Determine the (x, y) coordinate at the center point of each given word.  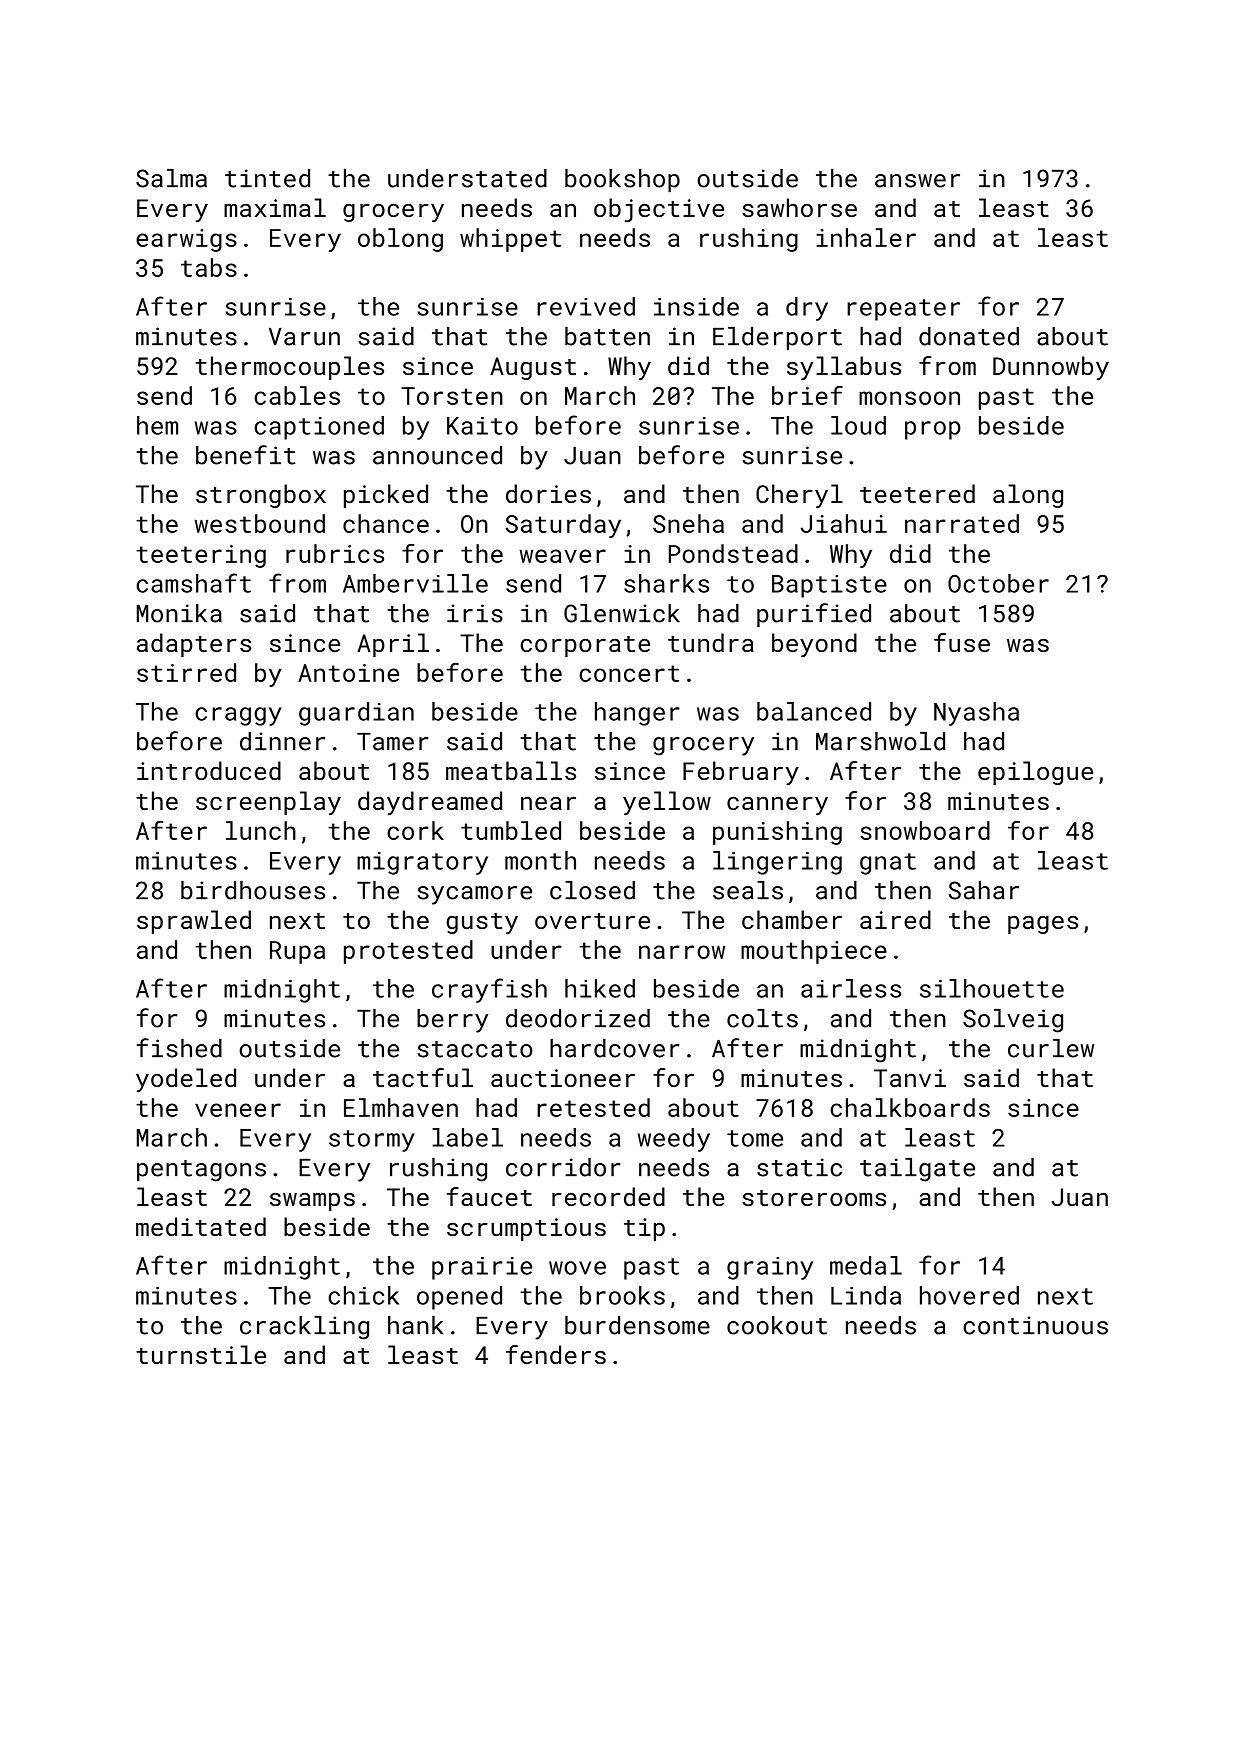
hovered (969, 1295)
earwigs (186, 240)
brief (807, 395)
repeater (903, 310)
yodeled (186, 1080)
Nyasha (976, 714)
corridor (563, 1167)
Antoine (348, 673)
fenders (556, 1354)
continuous (1035, 1325)
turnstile (201, 1354)
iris (475, 613)
